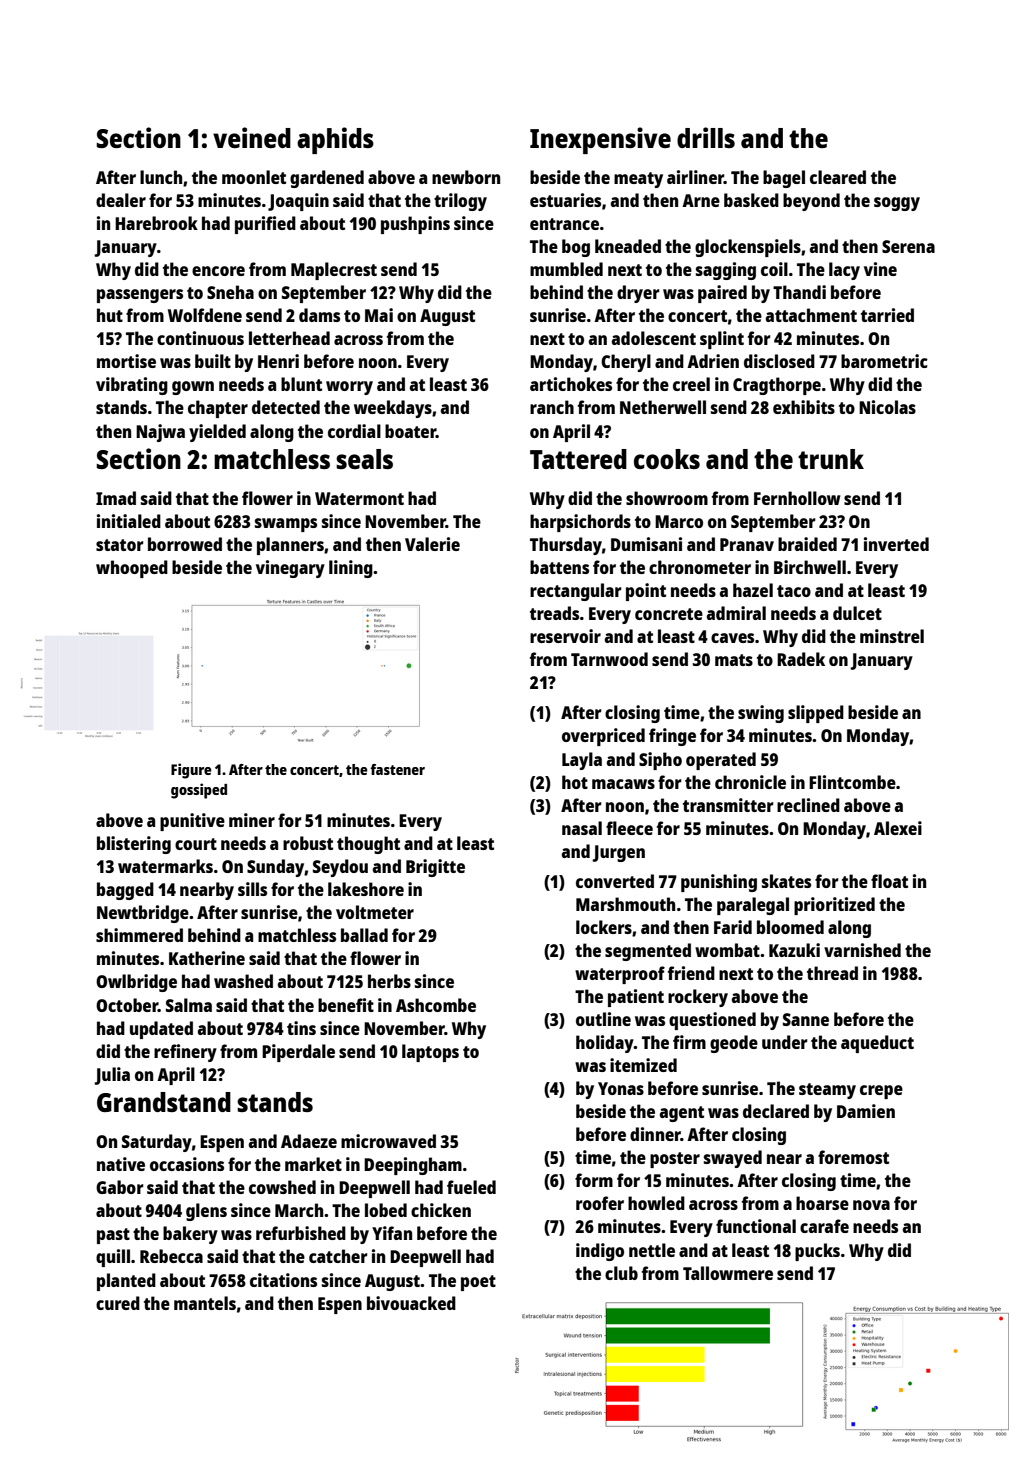 This document has width=1033, height=1467. What do you see at coordinates (831, 459) in the document?
I see `trunk` at bounding box center [831, 459].
